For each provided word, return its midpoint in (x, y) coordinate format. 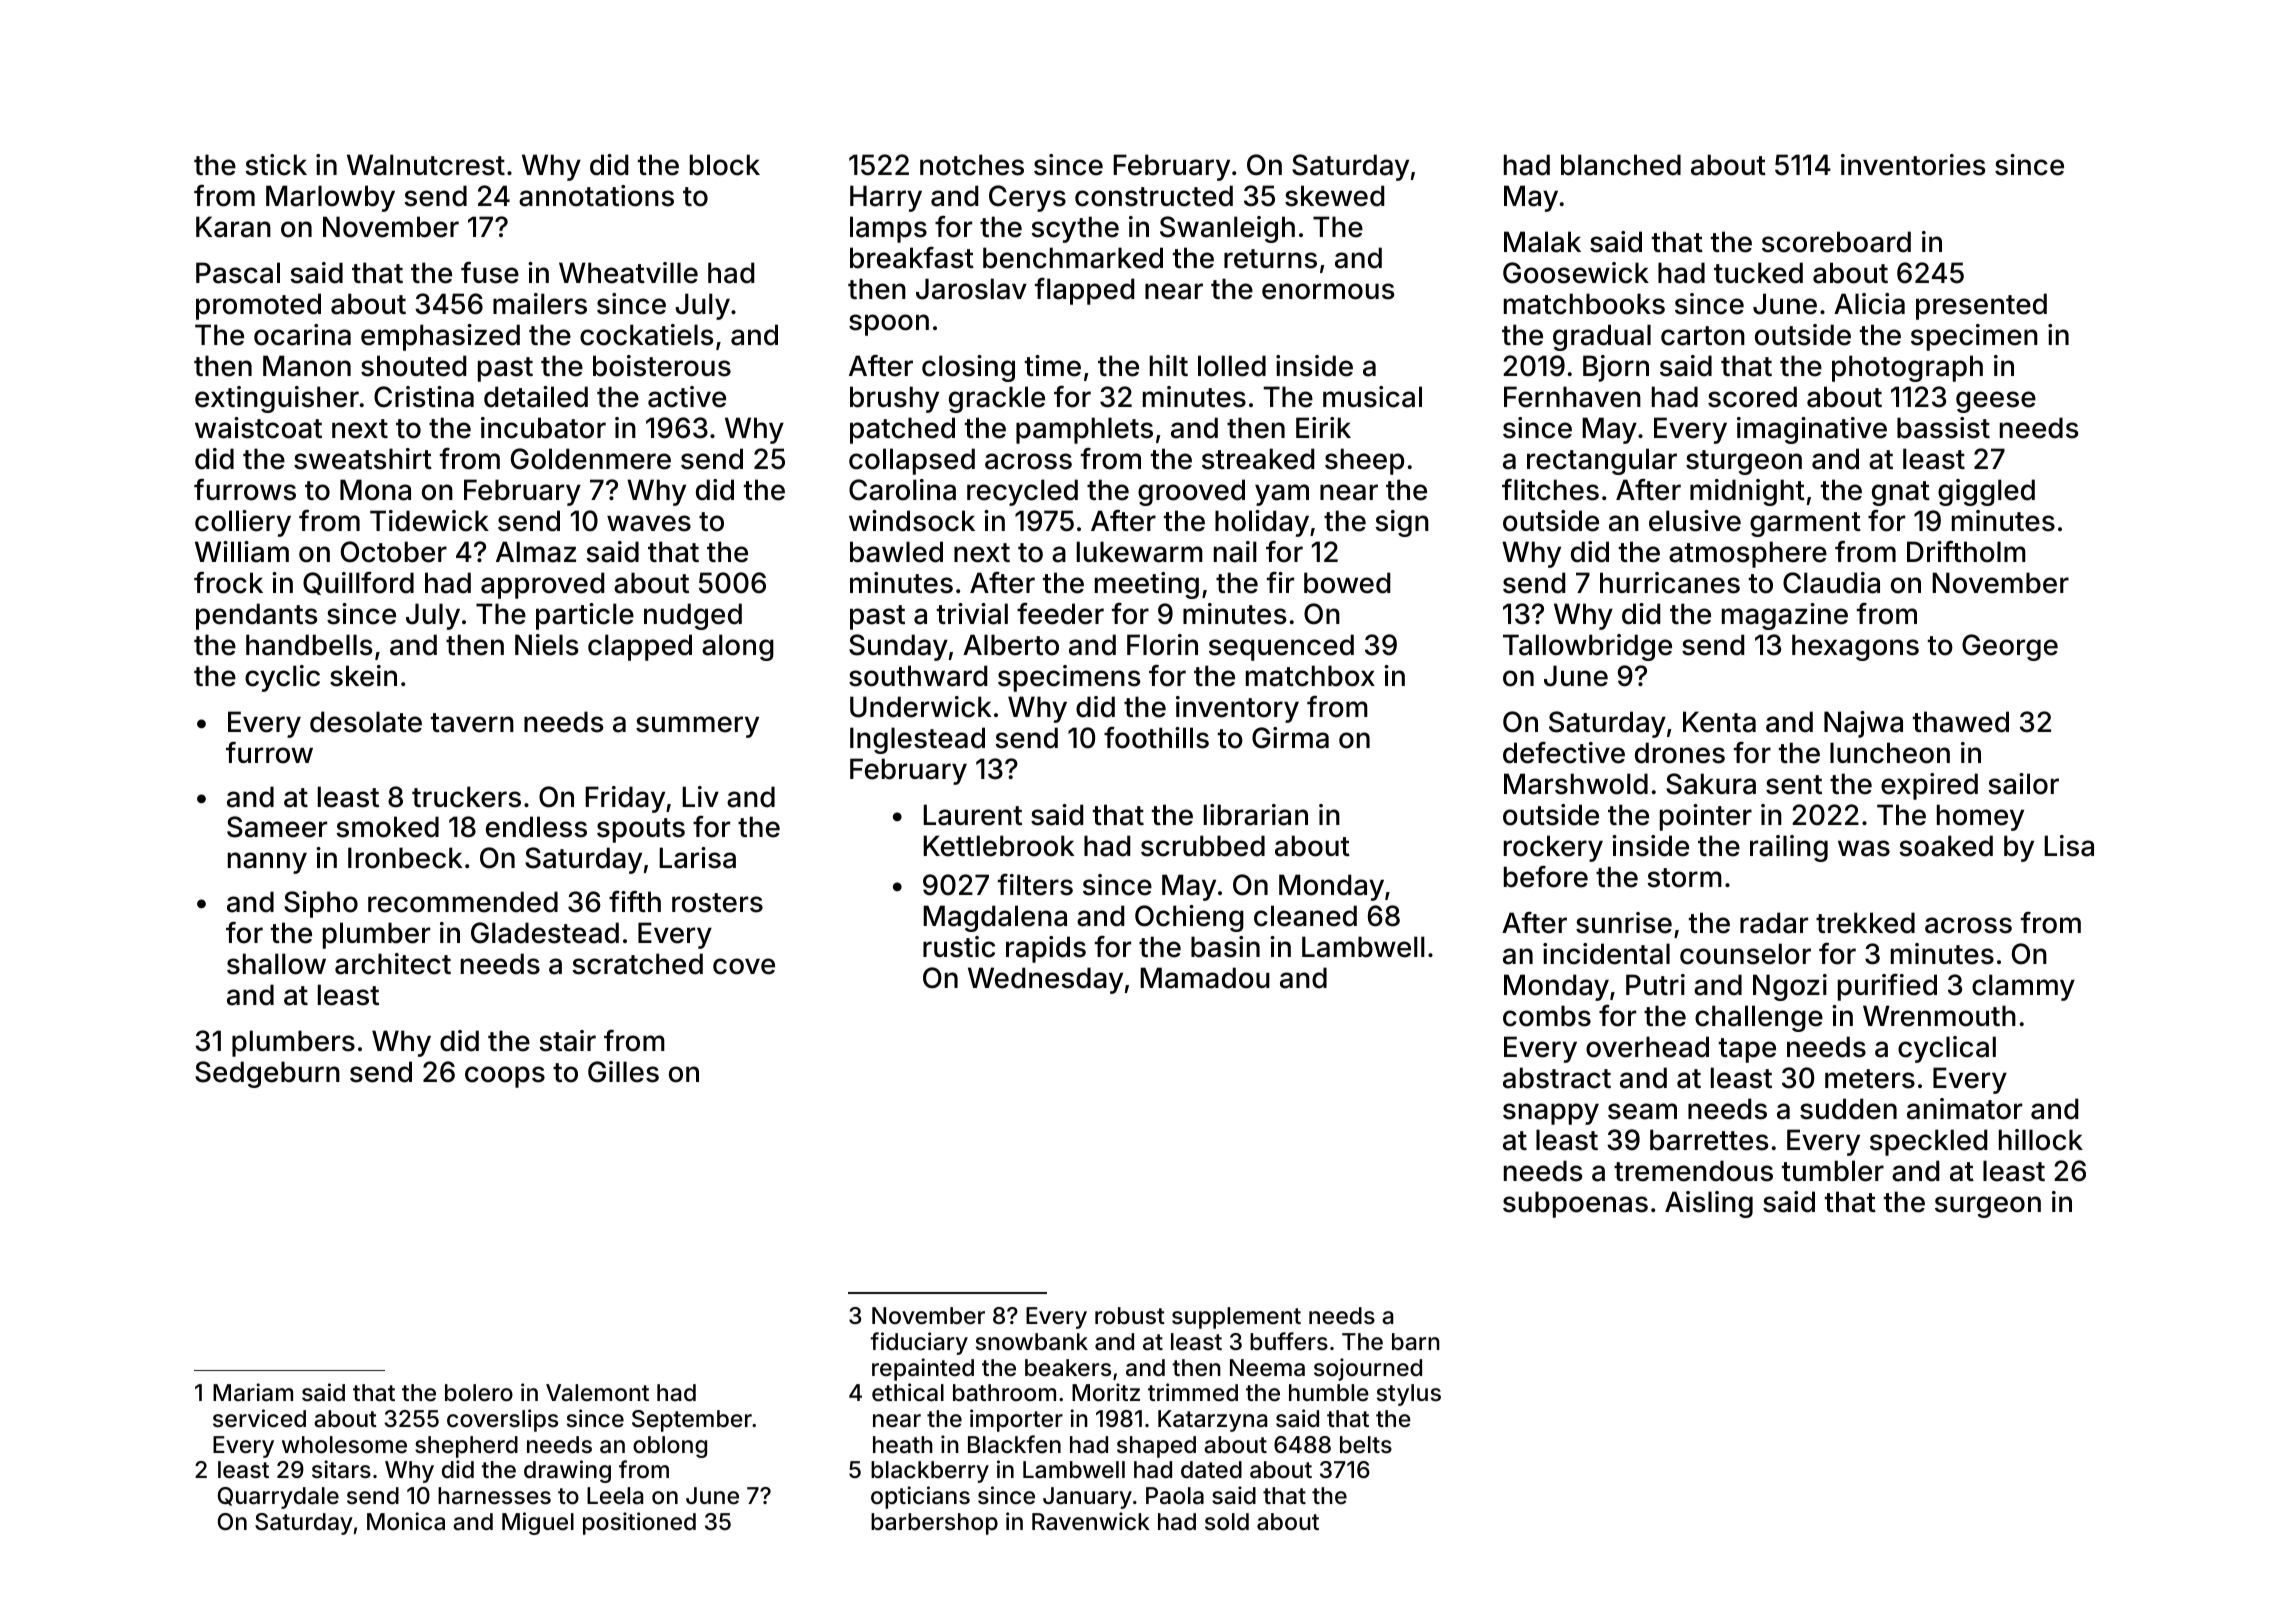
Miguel (538, 1523)
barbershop (934, 1524)
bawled (896, 552)
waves (649, 523)
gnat (1901, 493)
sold (1227, 1522)
